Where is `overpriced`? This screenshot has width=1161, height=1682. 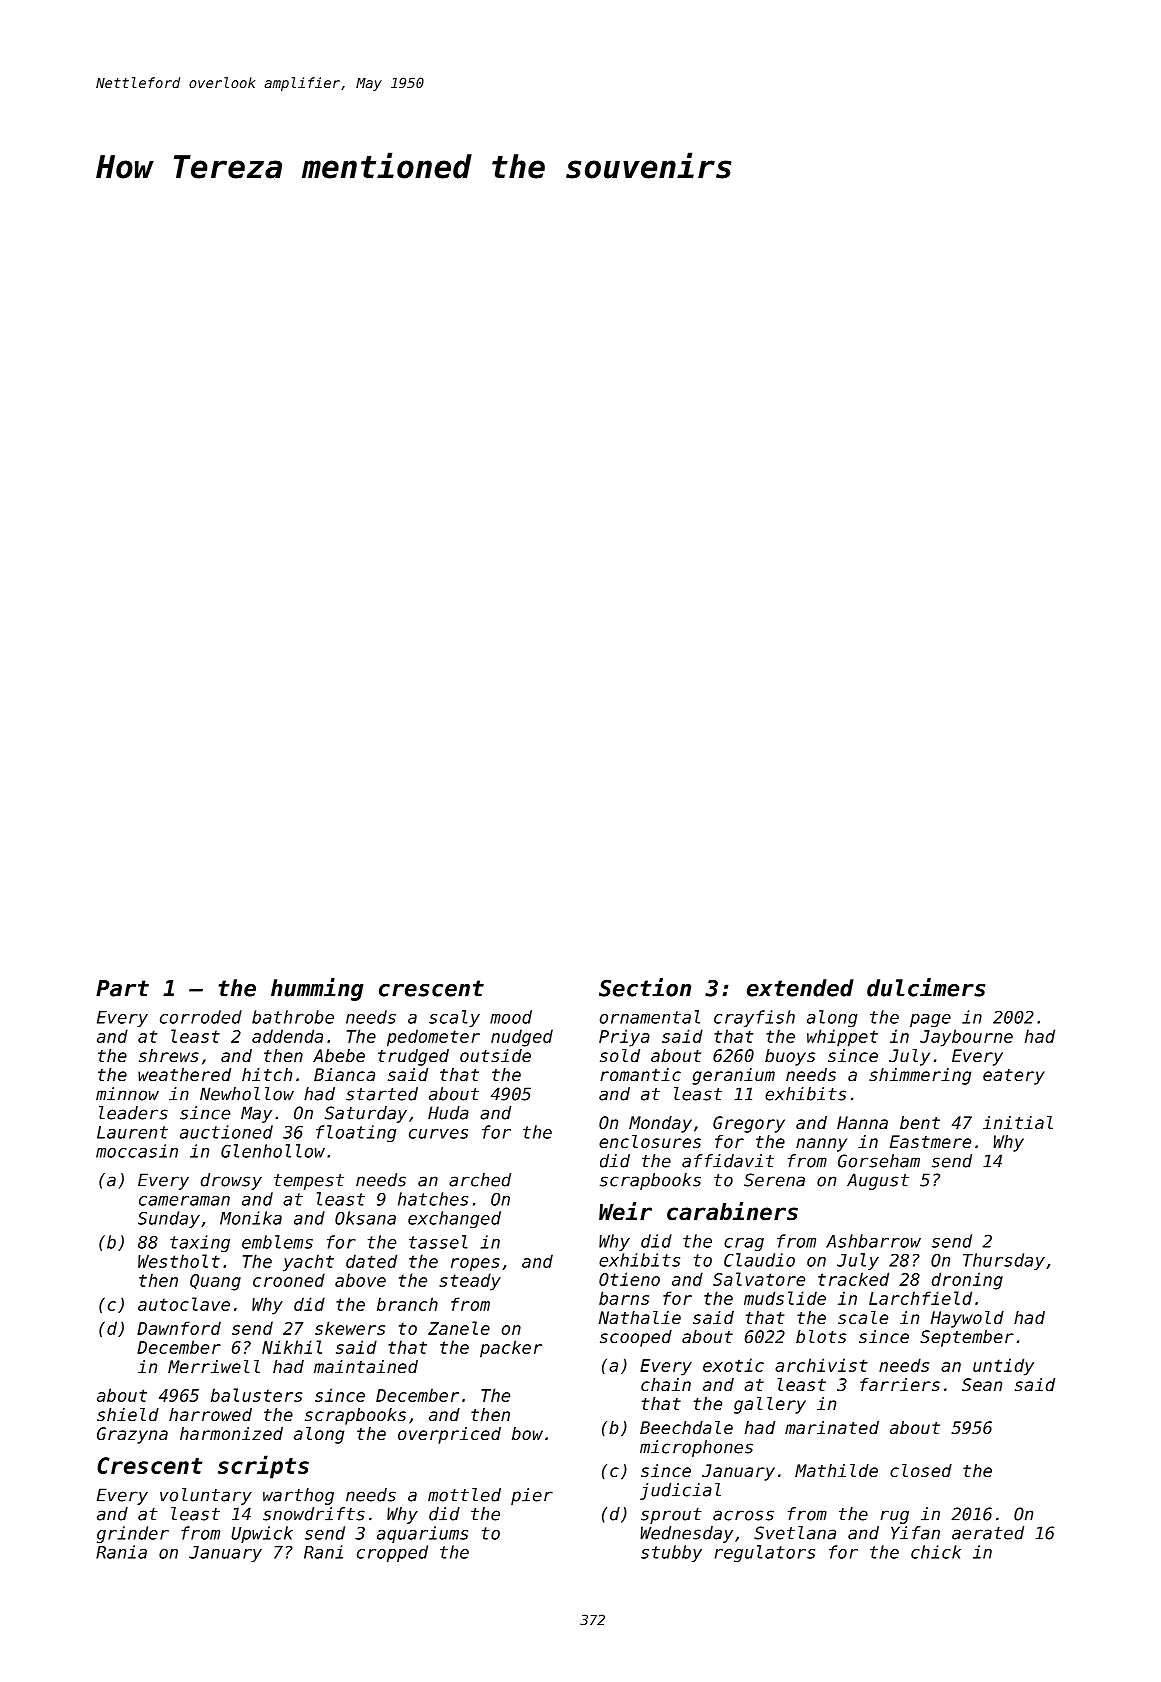
overpriced is located at coordinates (449, 1435).
